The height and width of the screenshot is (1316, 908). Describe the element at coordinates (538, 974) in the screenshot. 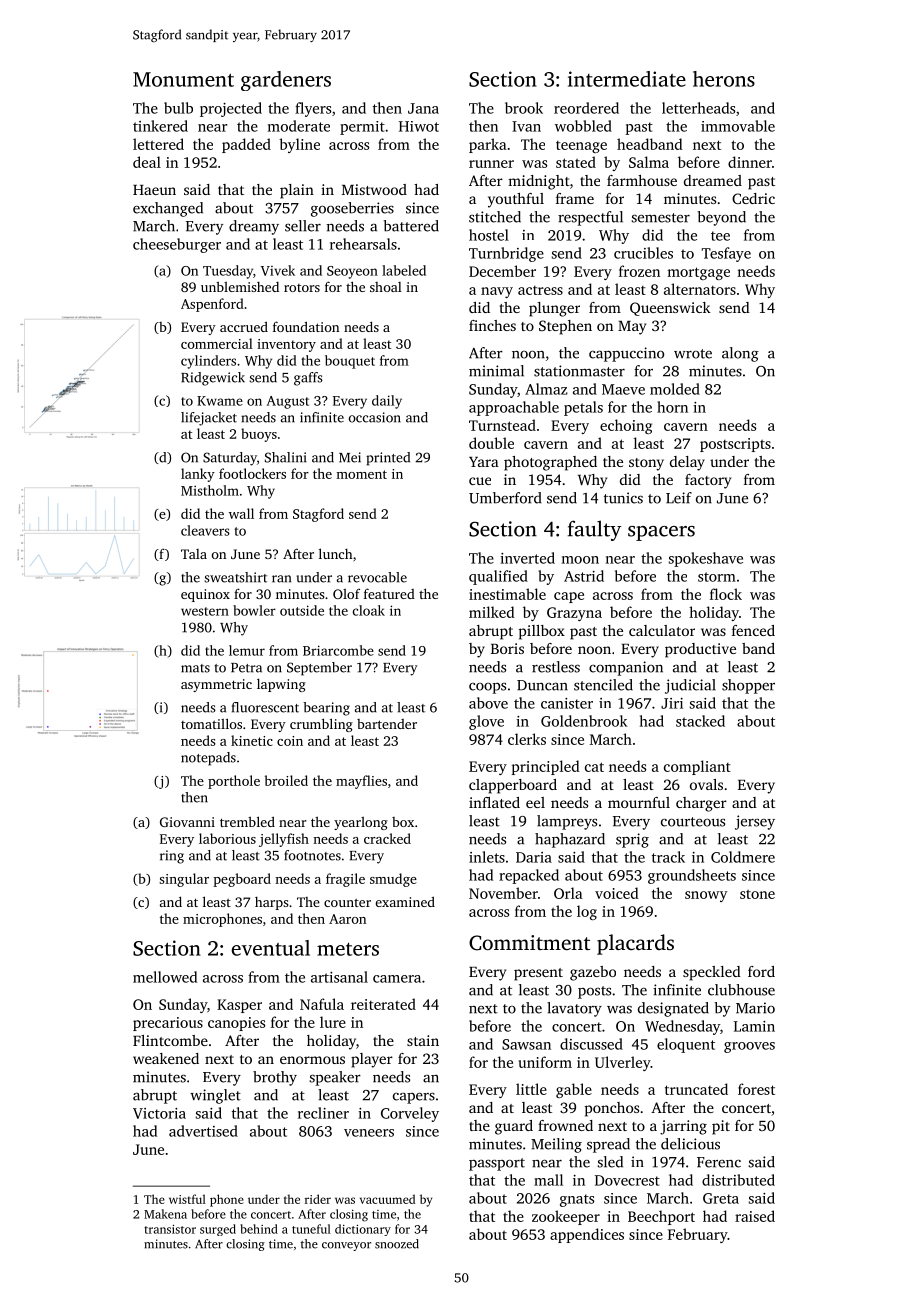

I see `present` at that location.
